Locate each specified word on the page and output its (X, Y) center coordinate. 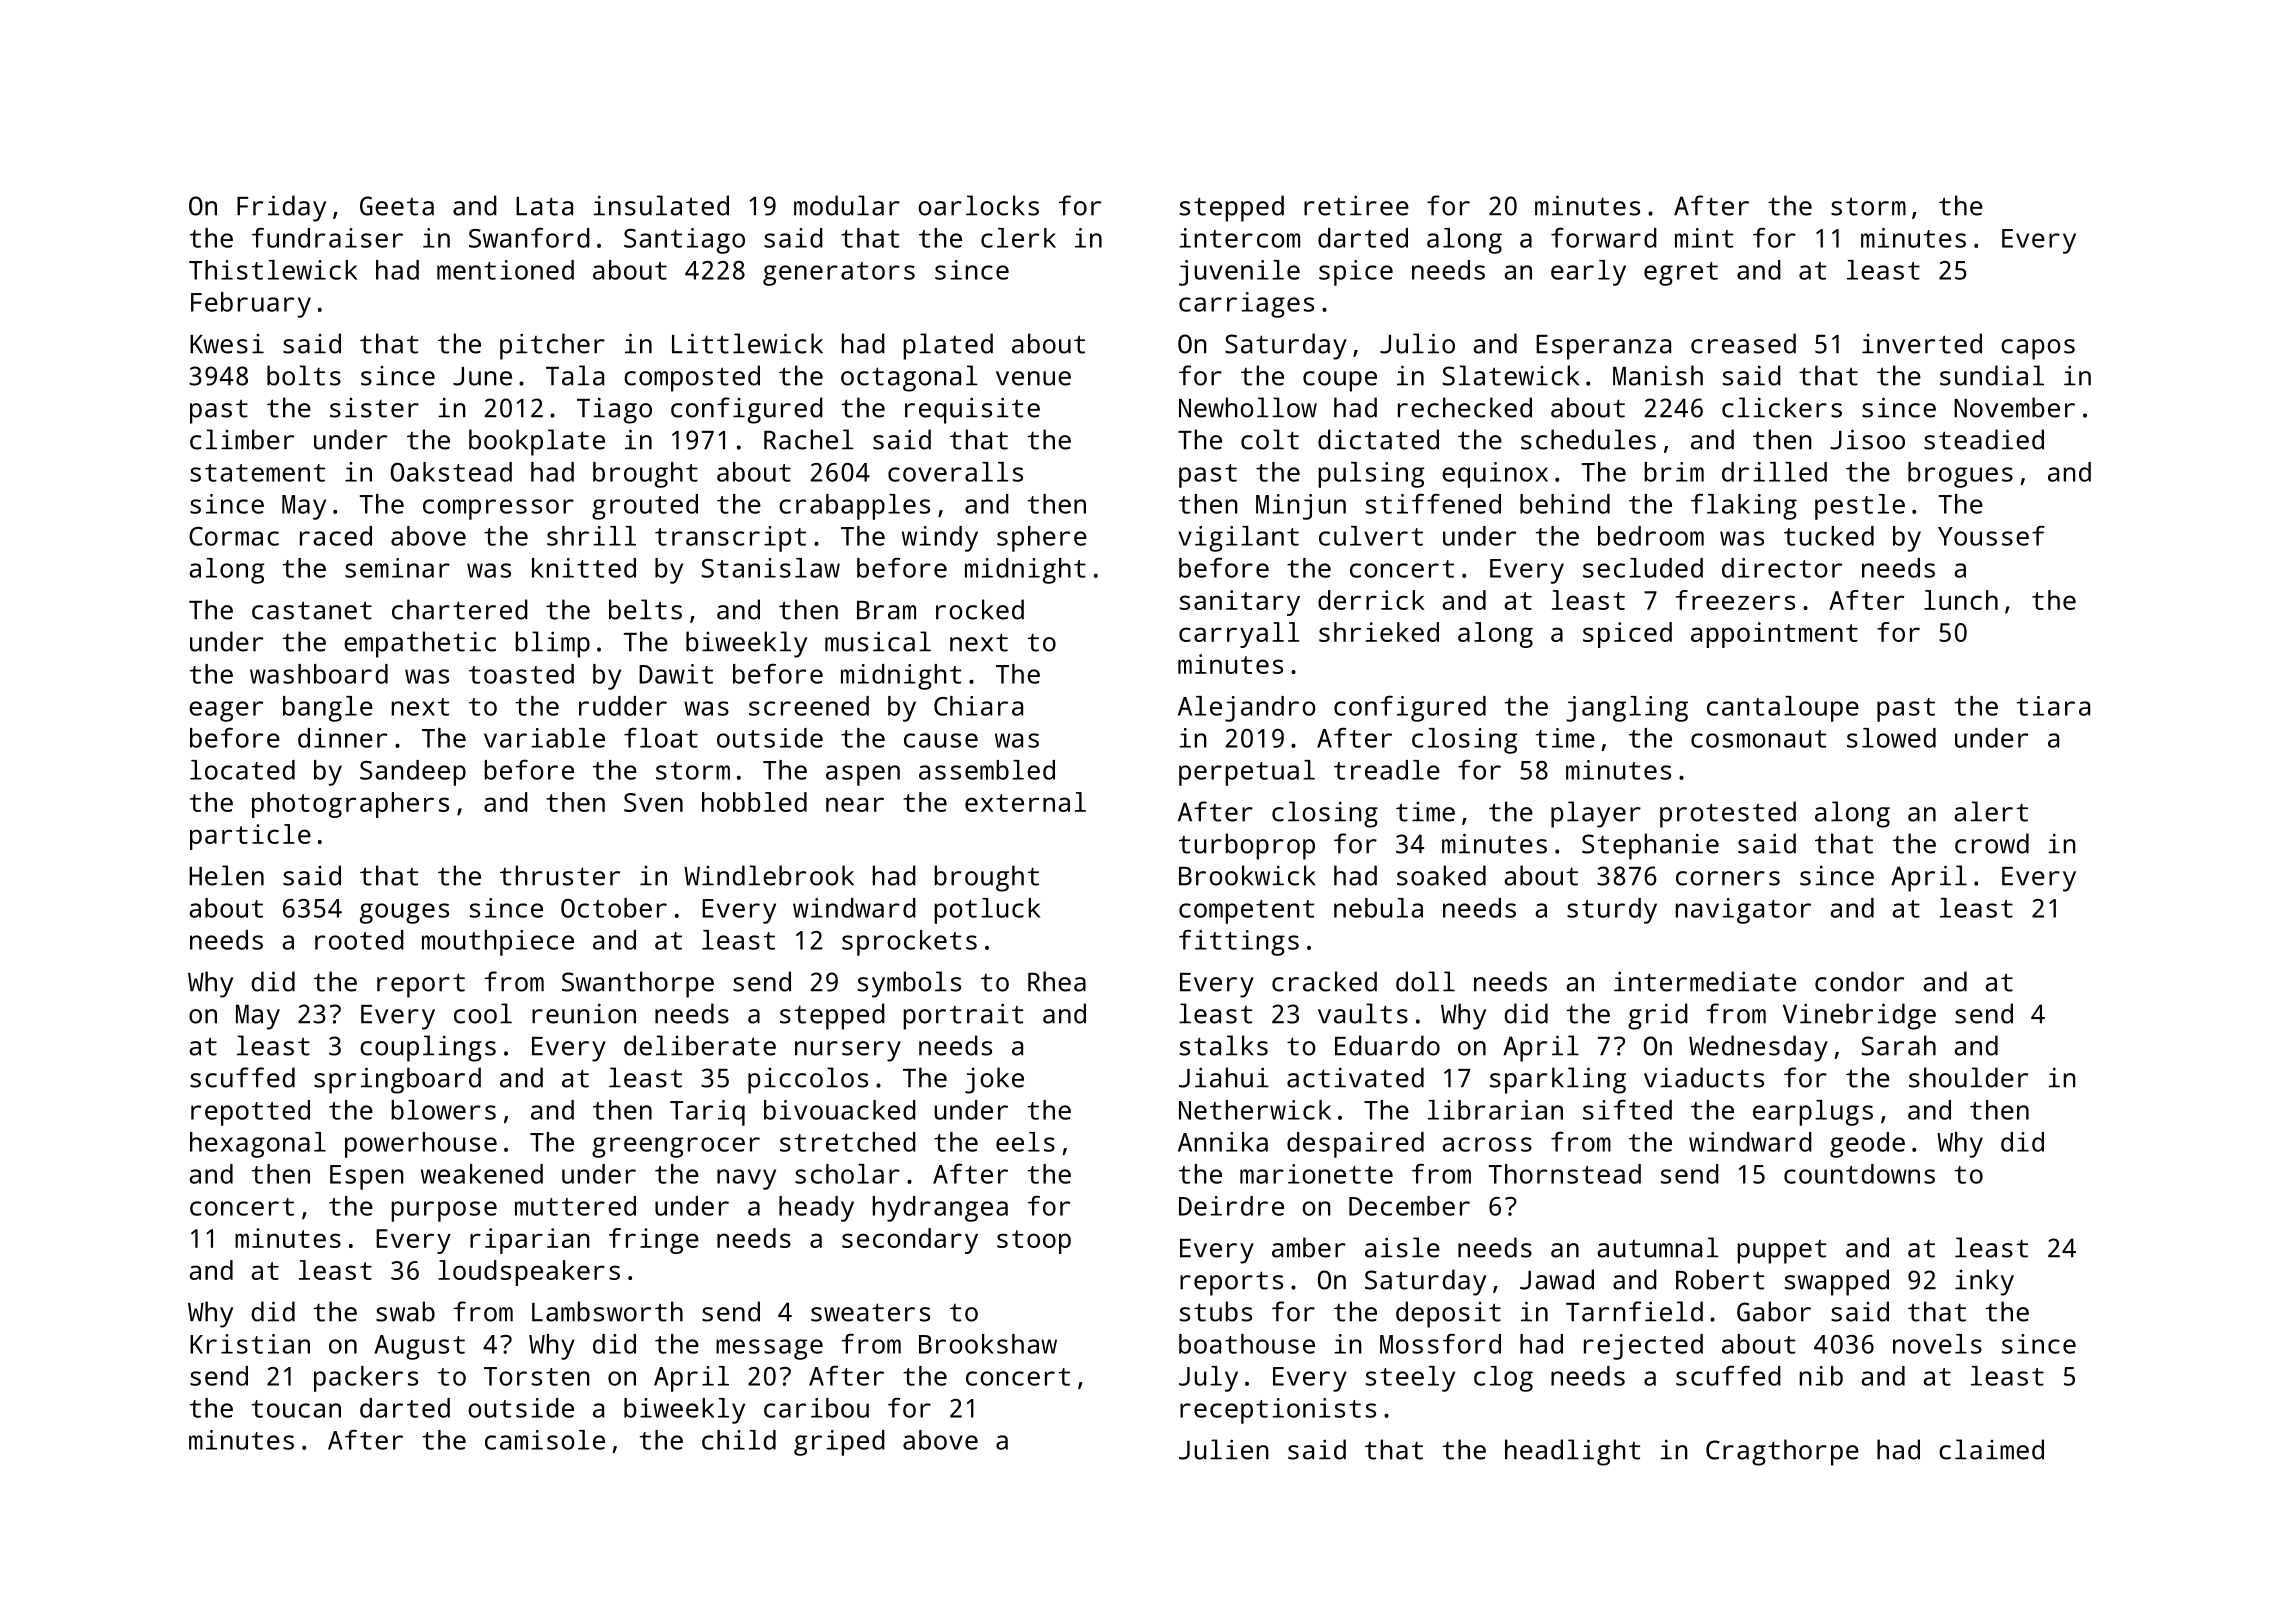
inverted (1922, 343)
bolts (304, 375)
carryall (1239, 635)
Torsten (537, 1376)
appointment (1774, 635)
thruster (560, 875)
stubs (1216, 1311)
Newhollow (1248, 407)
